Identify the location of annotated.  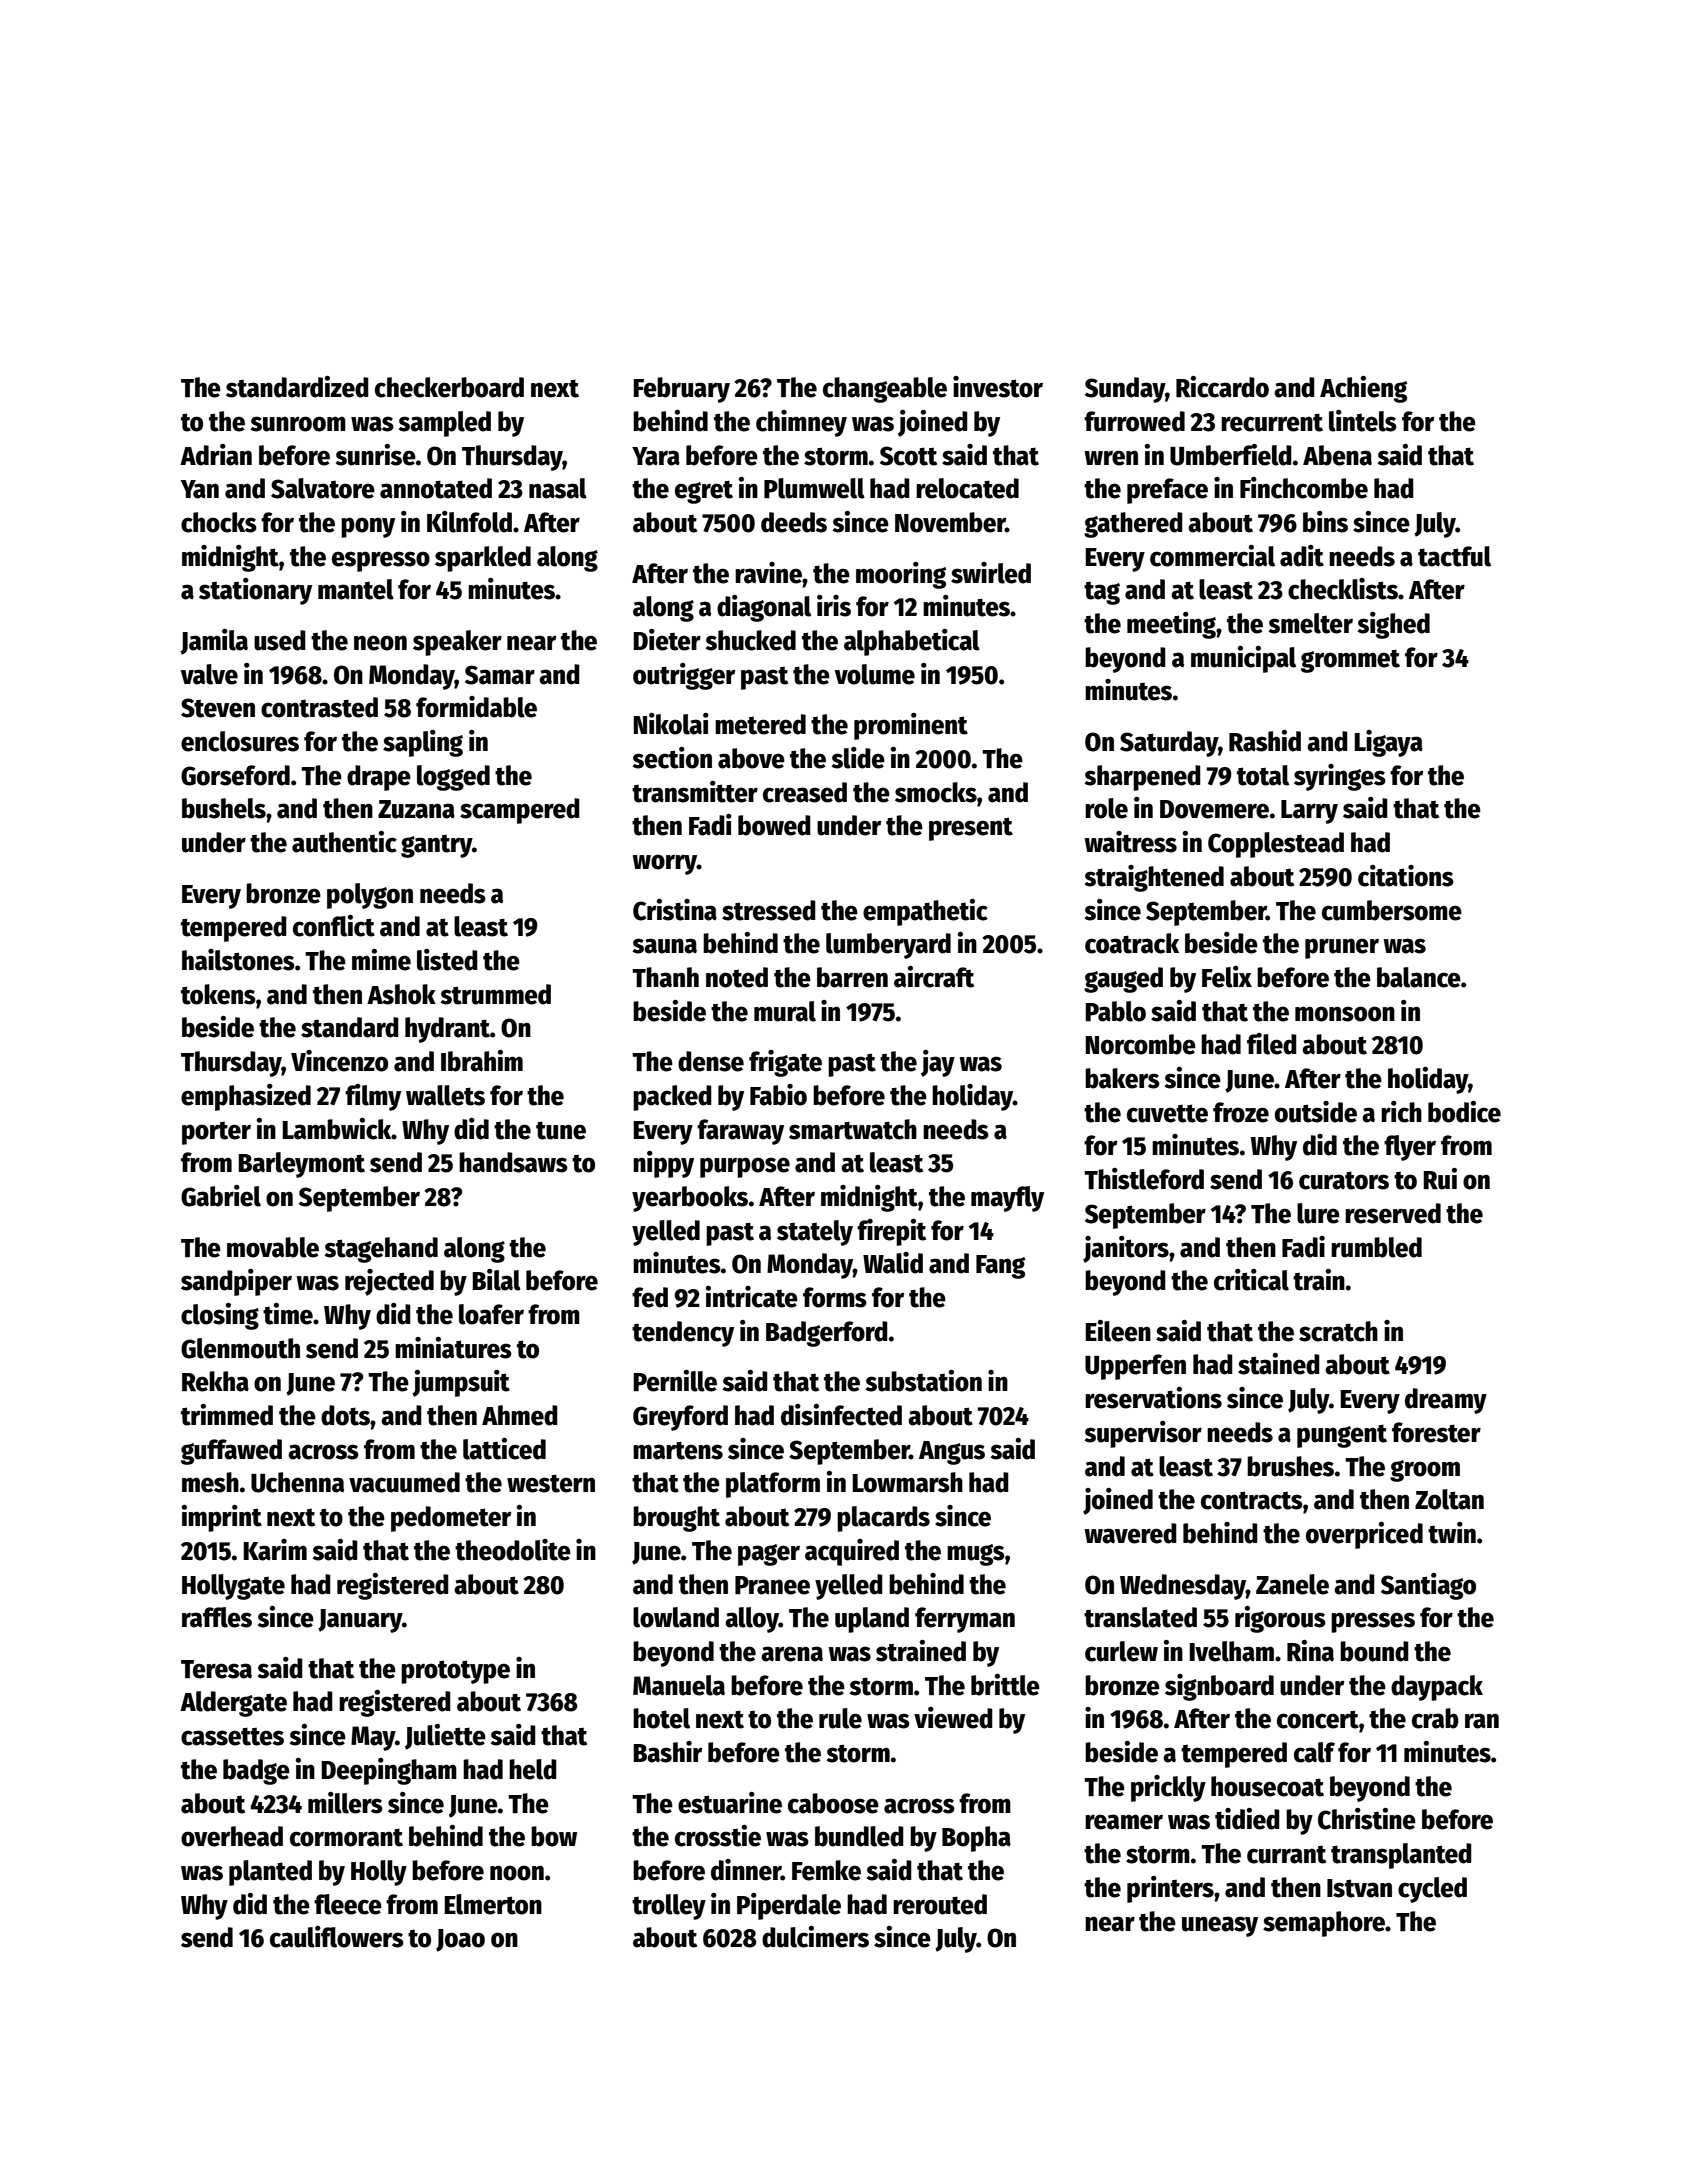
(436, 488).
